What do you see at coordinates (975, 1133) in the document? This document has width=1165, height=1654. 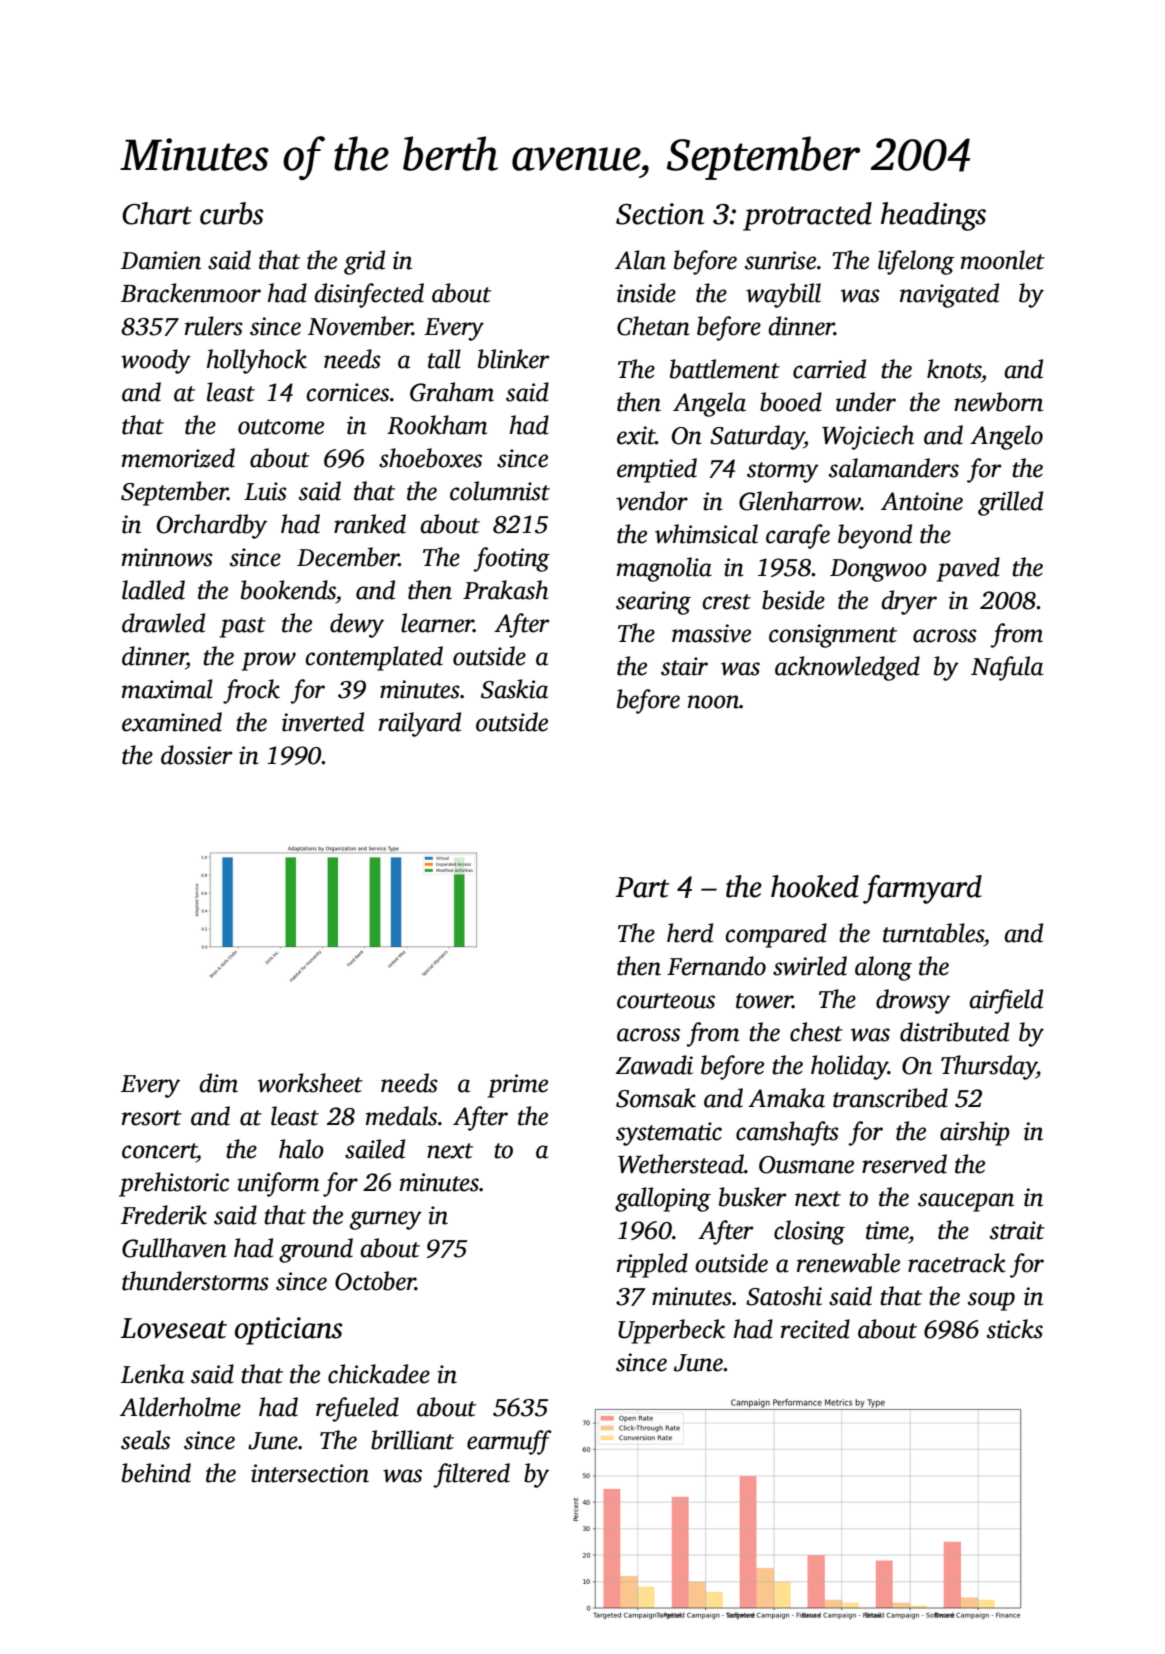 I see `airship` at bounding box center [975, 1133].
